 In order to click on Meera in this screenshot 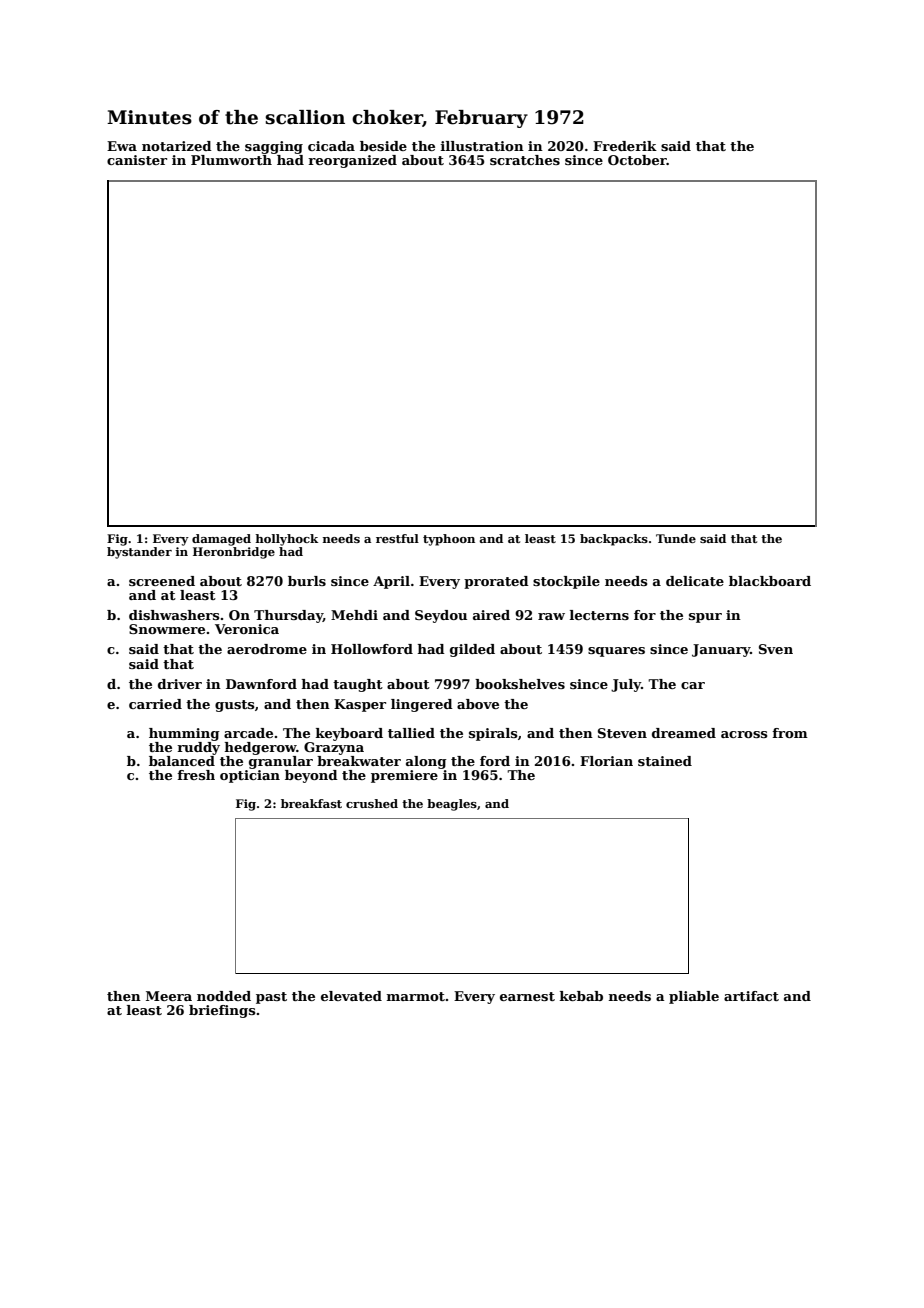, I will do `click(169, 996)`.
